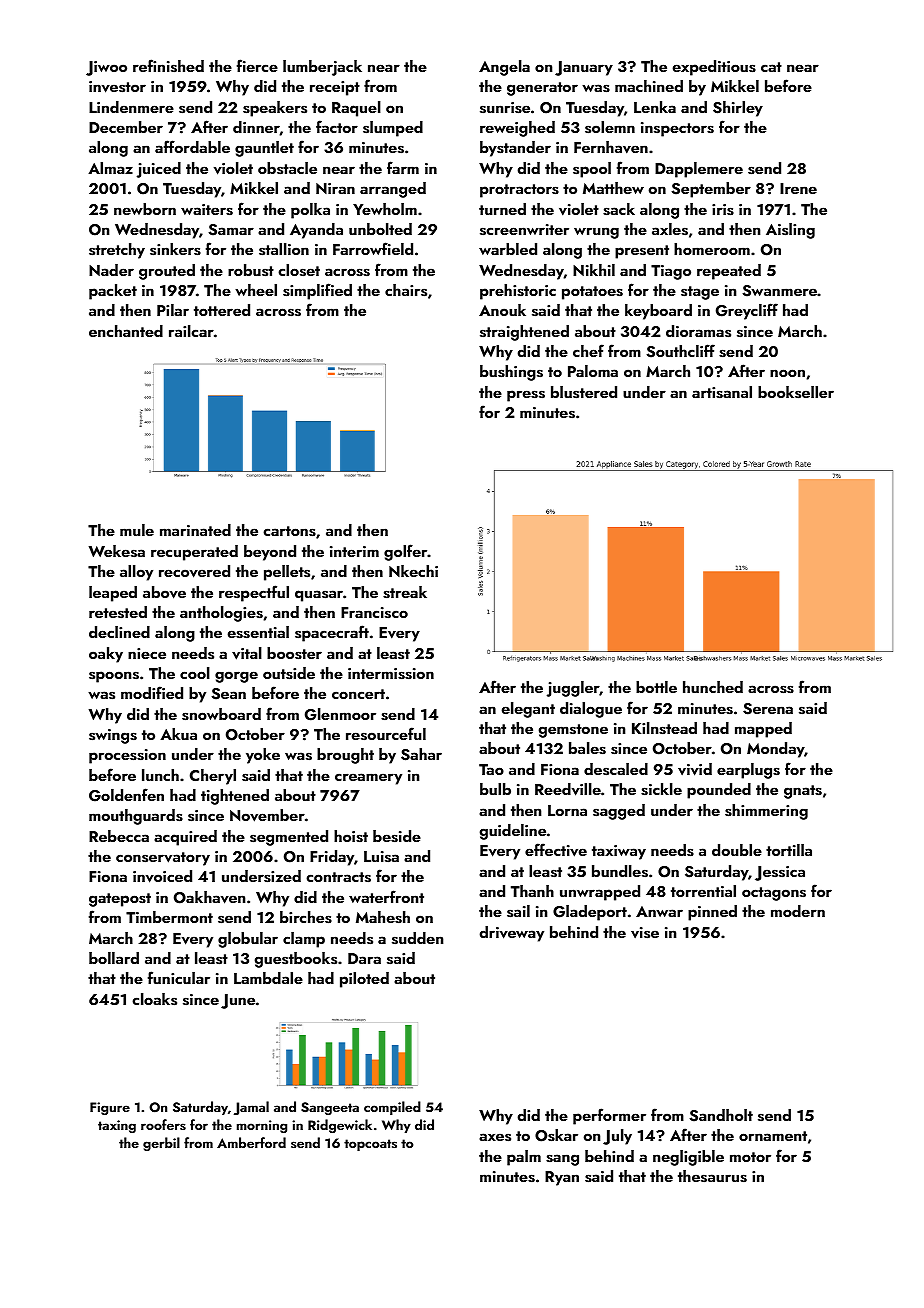 This page has height=1308, width=924. I want to click on thesaurus, so click(712, 1176).
